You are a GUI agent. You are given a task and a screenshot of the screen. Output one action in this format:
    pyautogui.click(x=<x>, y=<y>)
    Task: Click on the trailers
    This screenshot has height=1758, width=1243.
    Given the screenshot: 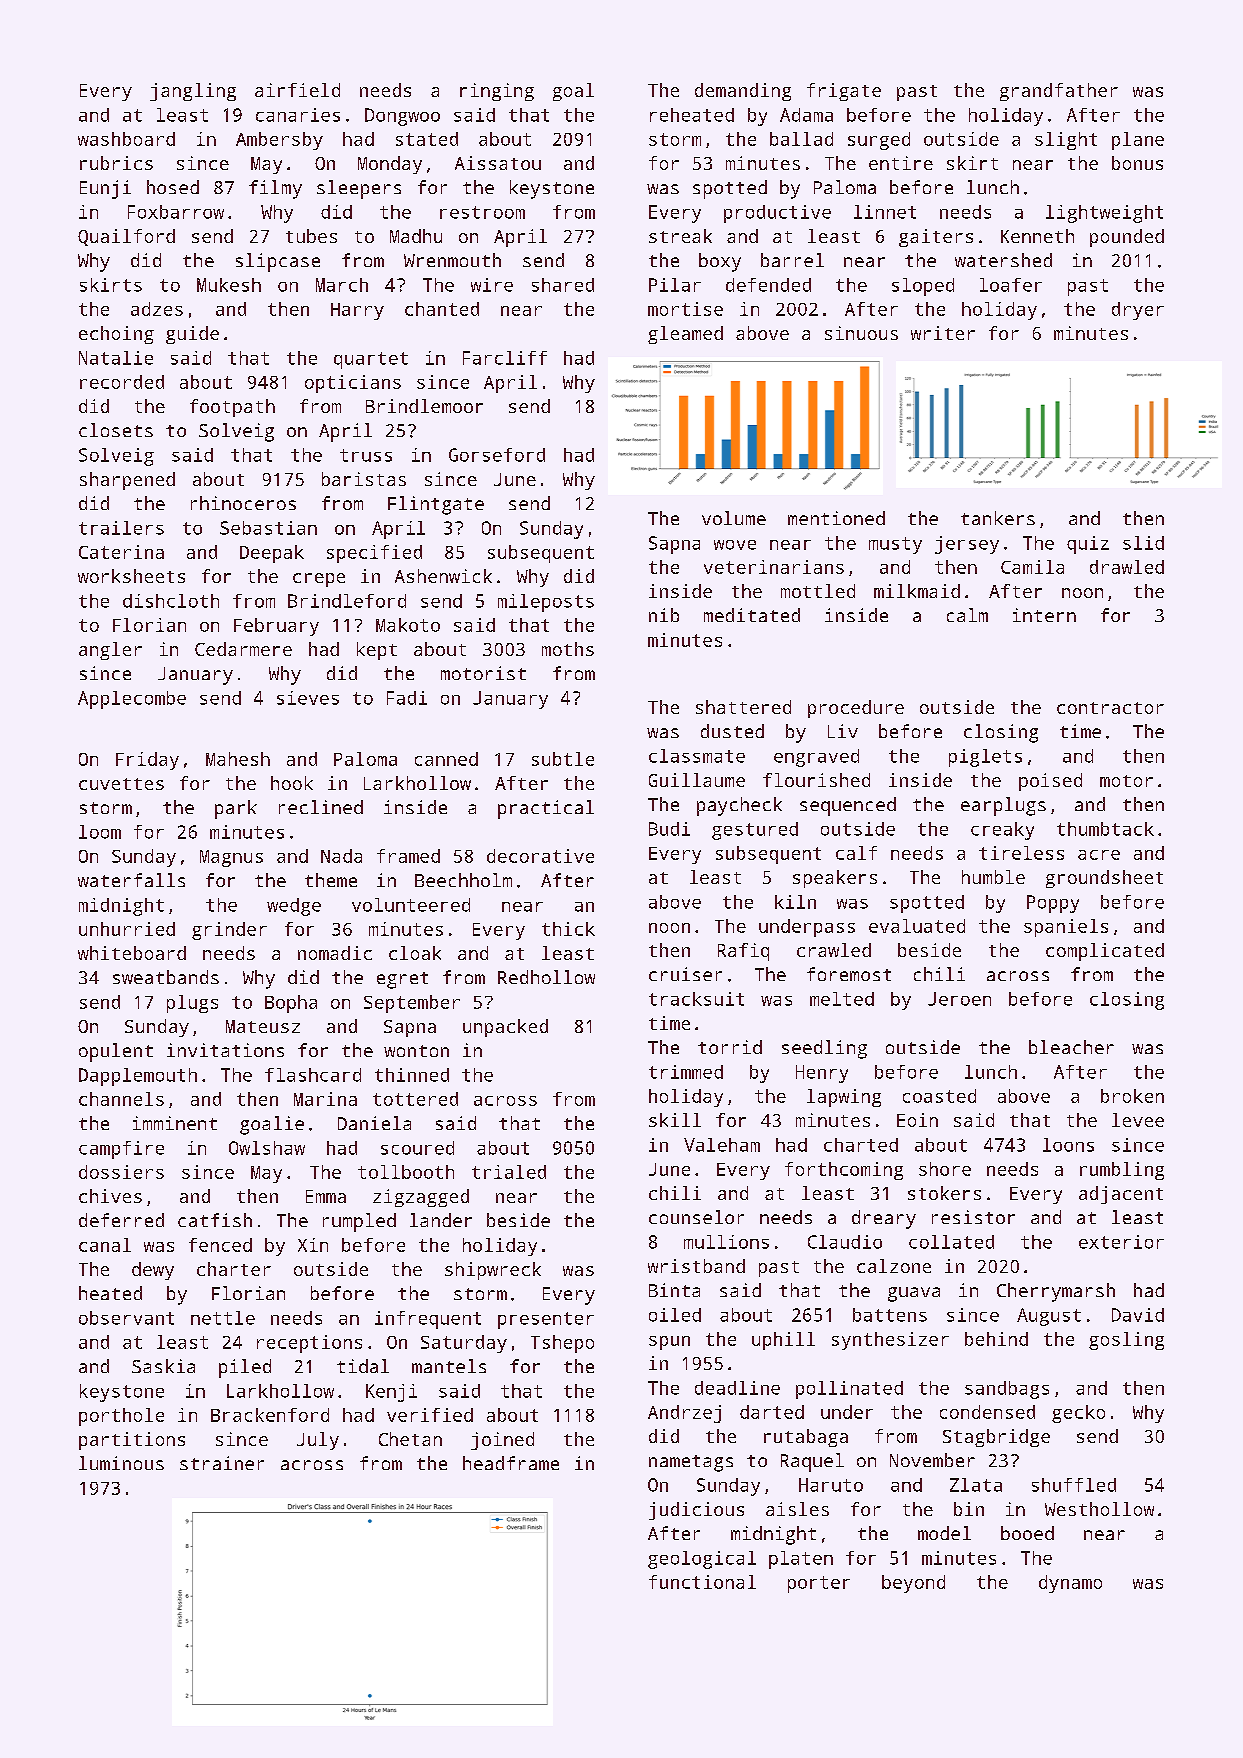 What is the action you would take?
    pyautogui.click(x=121, y=528)
